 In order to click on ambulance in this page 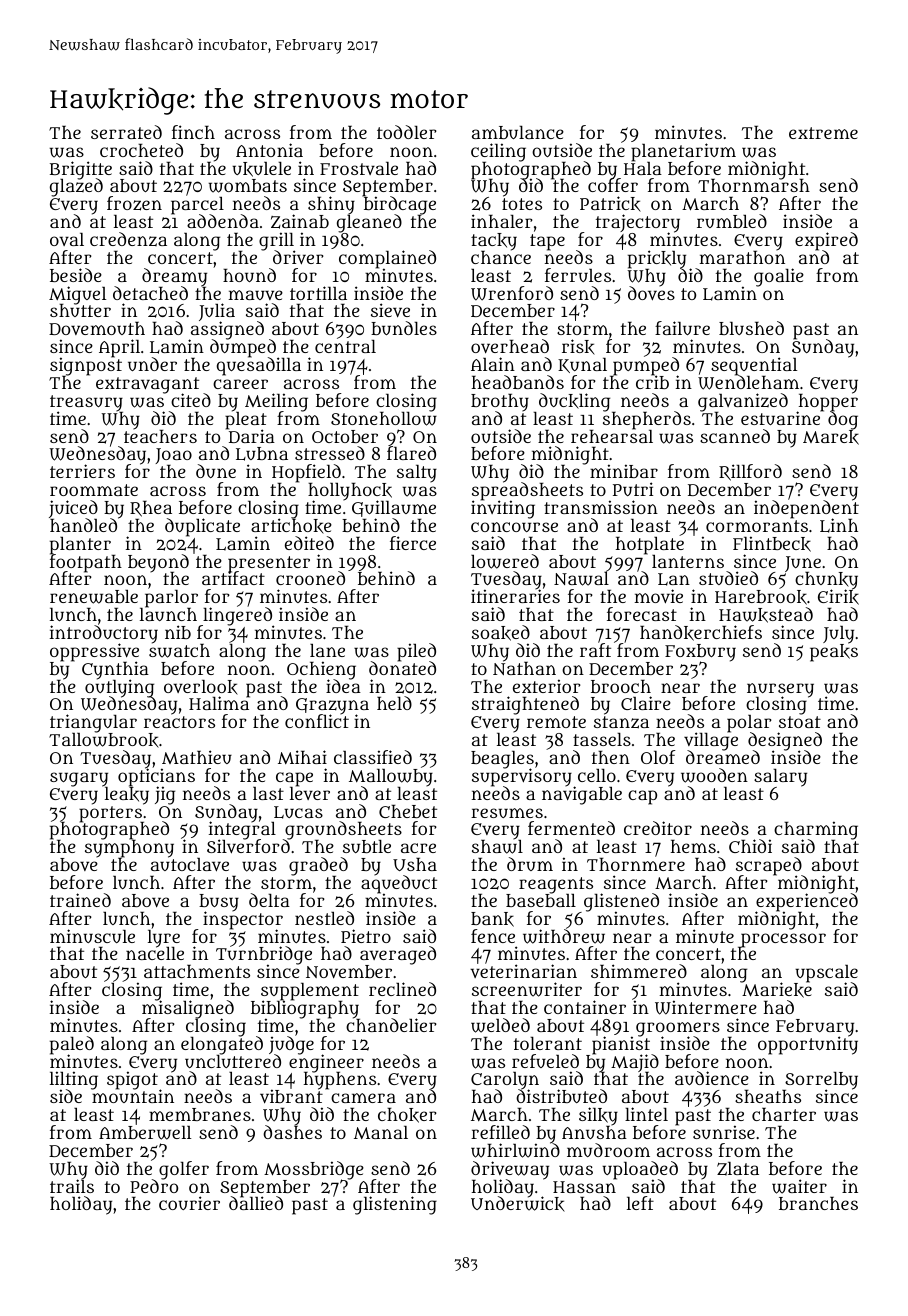, I will do `click(518, 132)`.
